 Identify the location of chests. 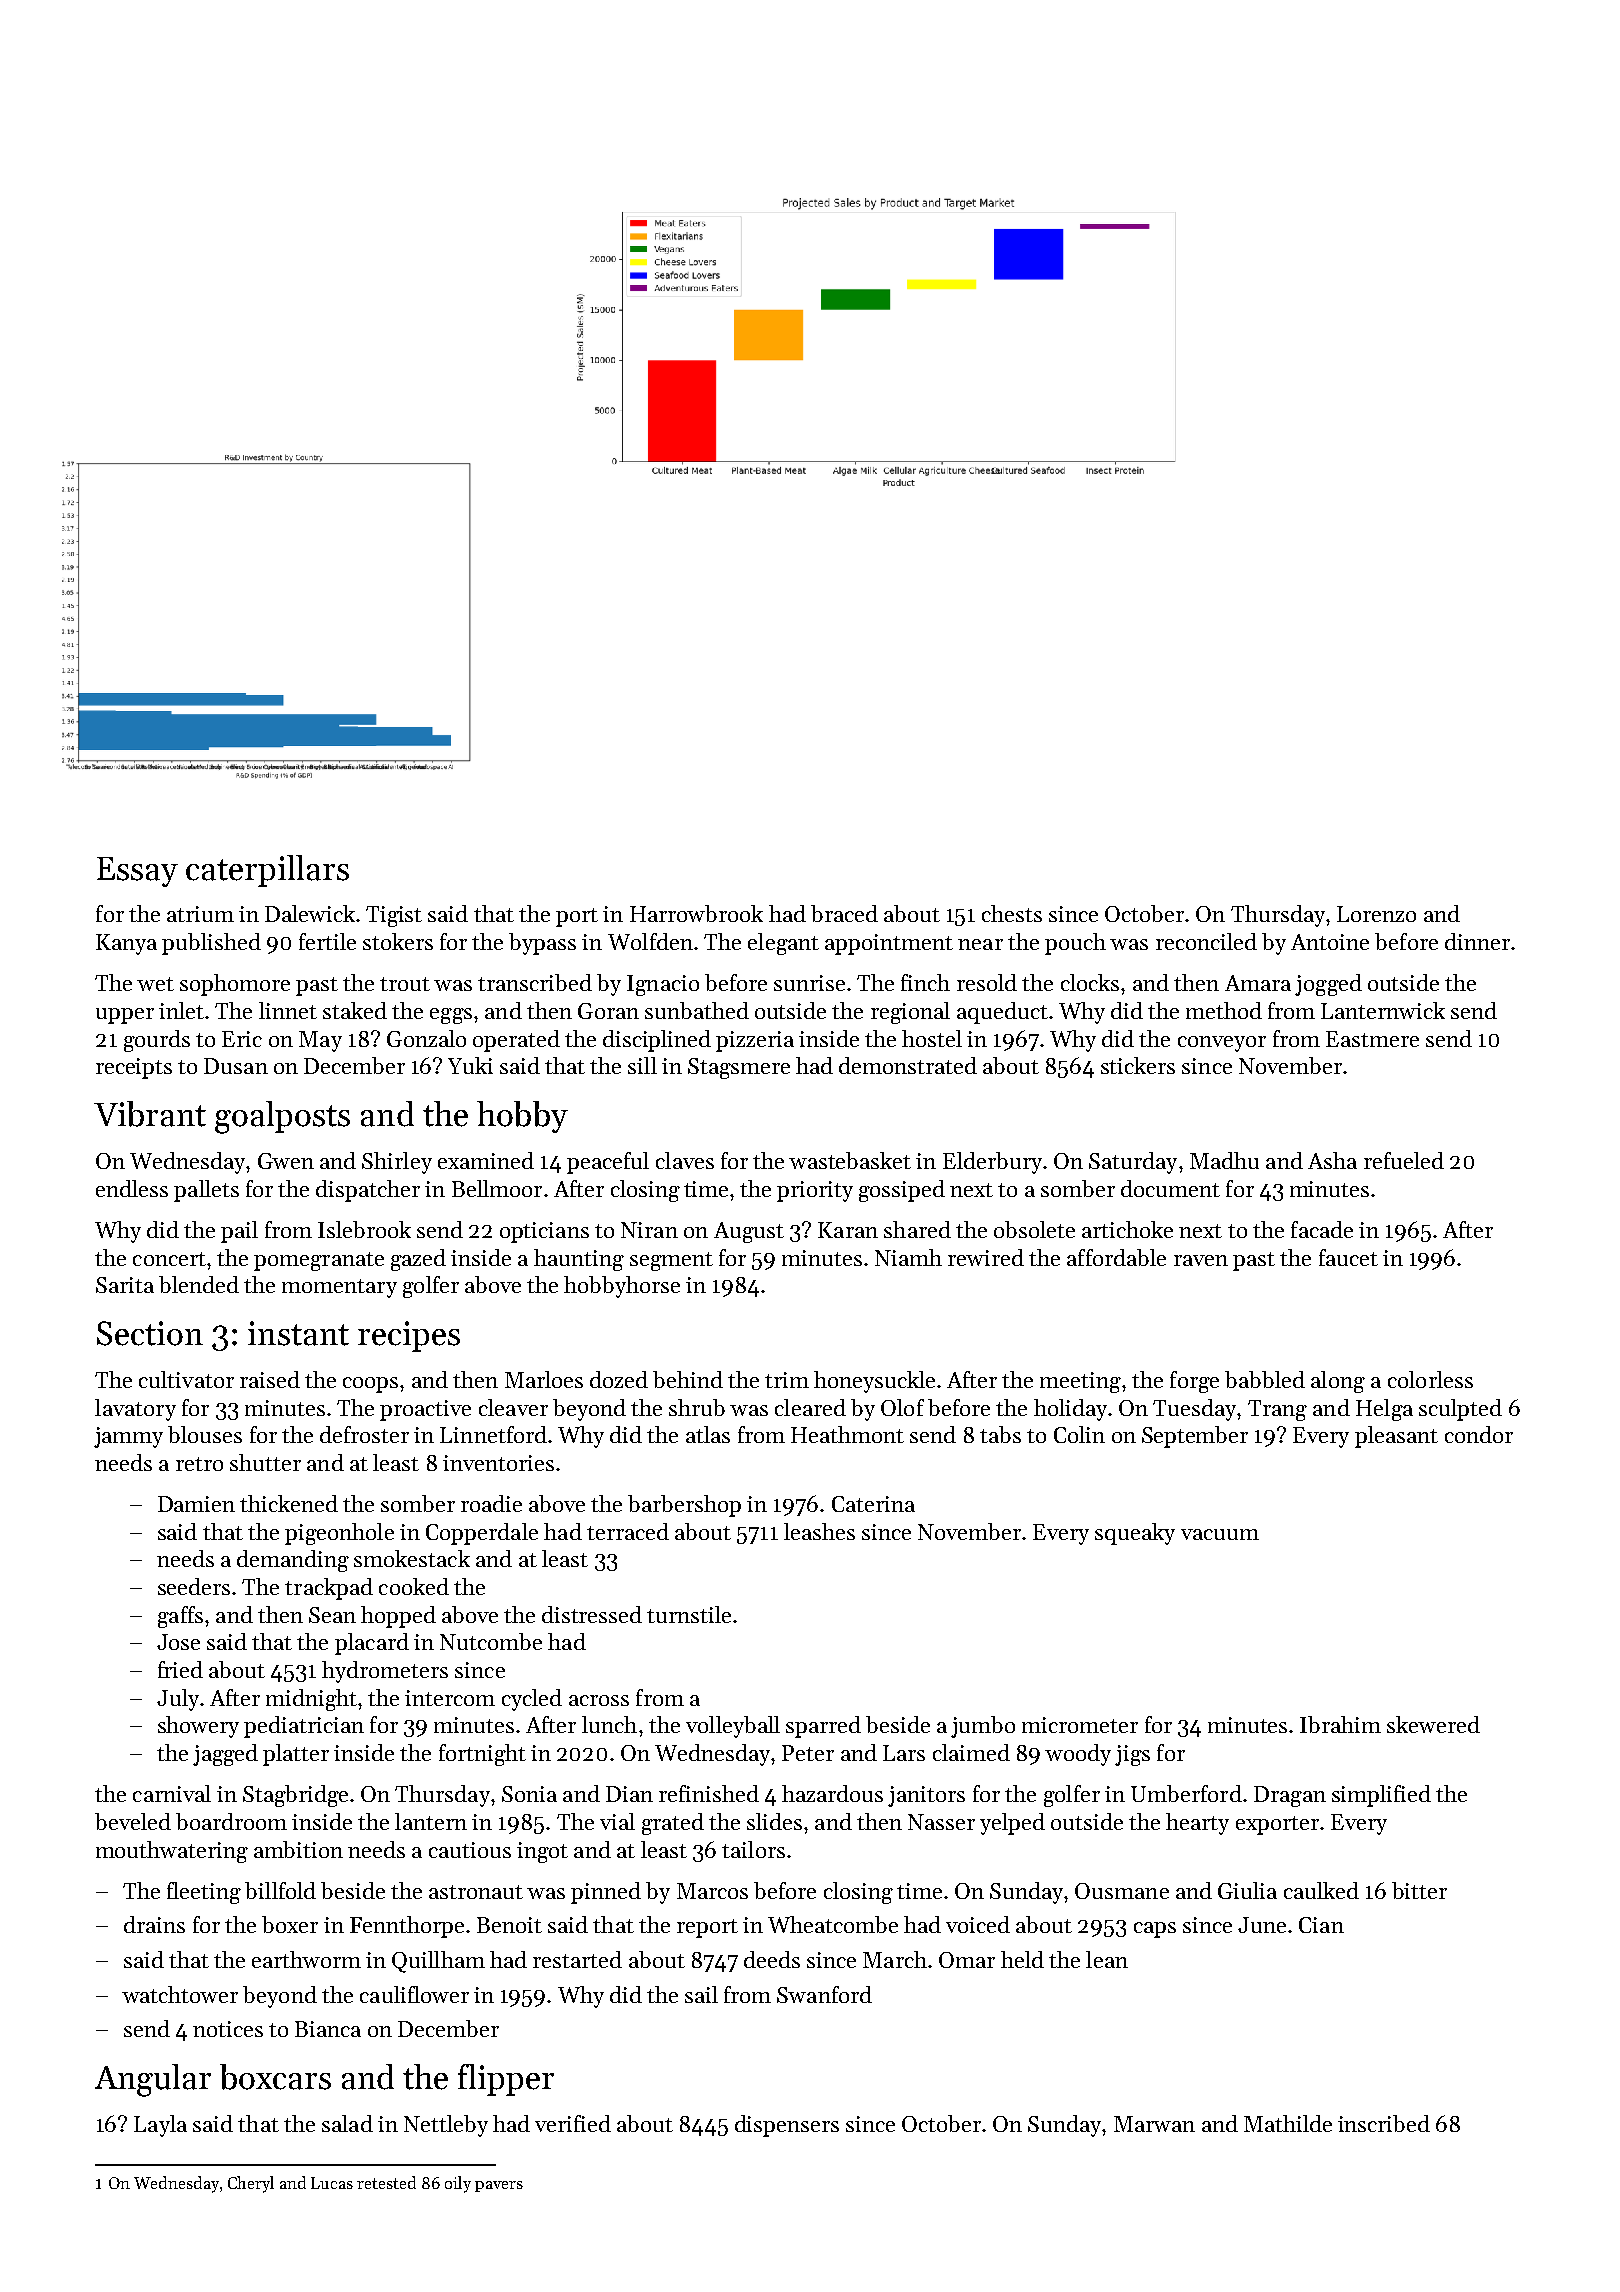
(1012, 913).
